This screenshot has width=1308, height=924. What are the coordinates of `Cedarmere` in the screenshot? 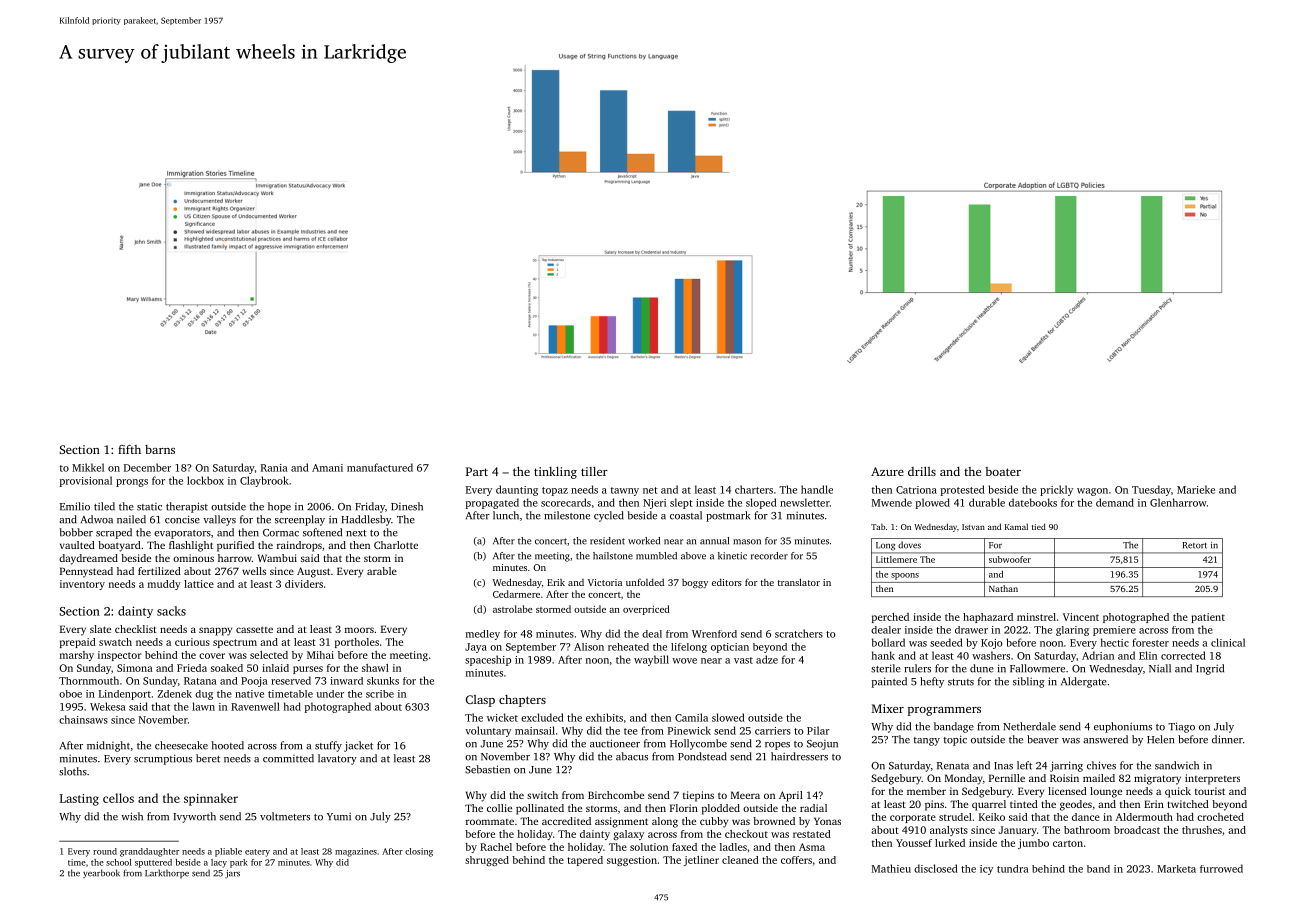 It's located at (516, 594).
